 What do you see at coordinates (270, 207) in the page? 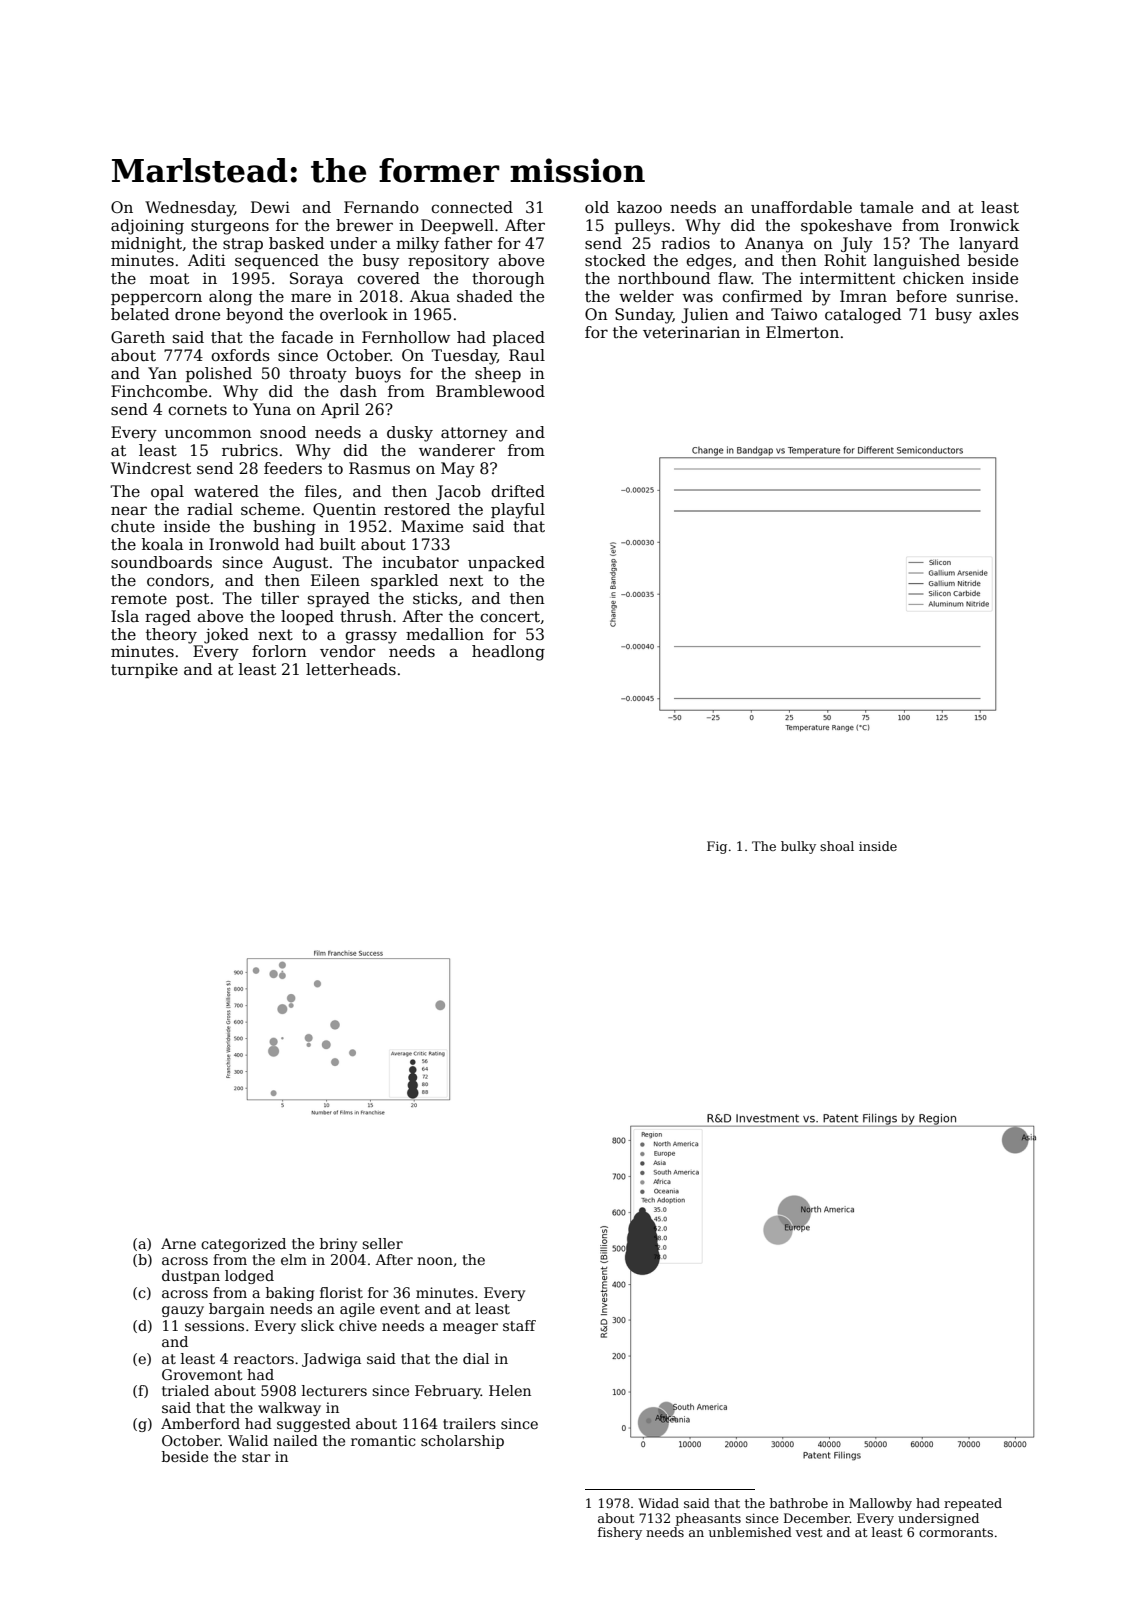
I see `Dewi` at bounding box center [270, 207].
